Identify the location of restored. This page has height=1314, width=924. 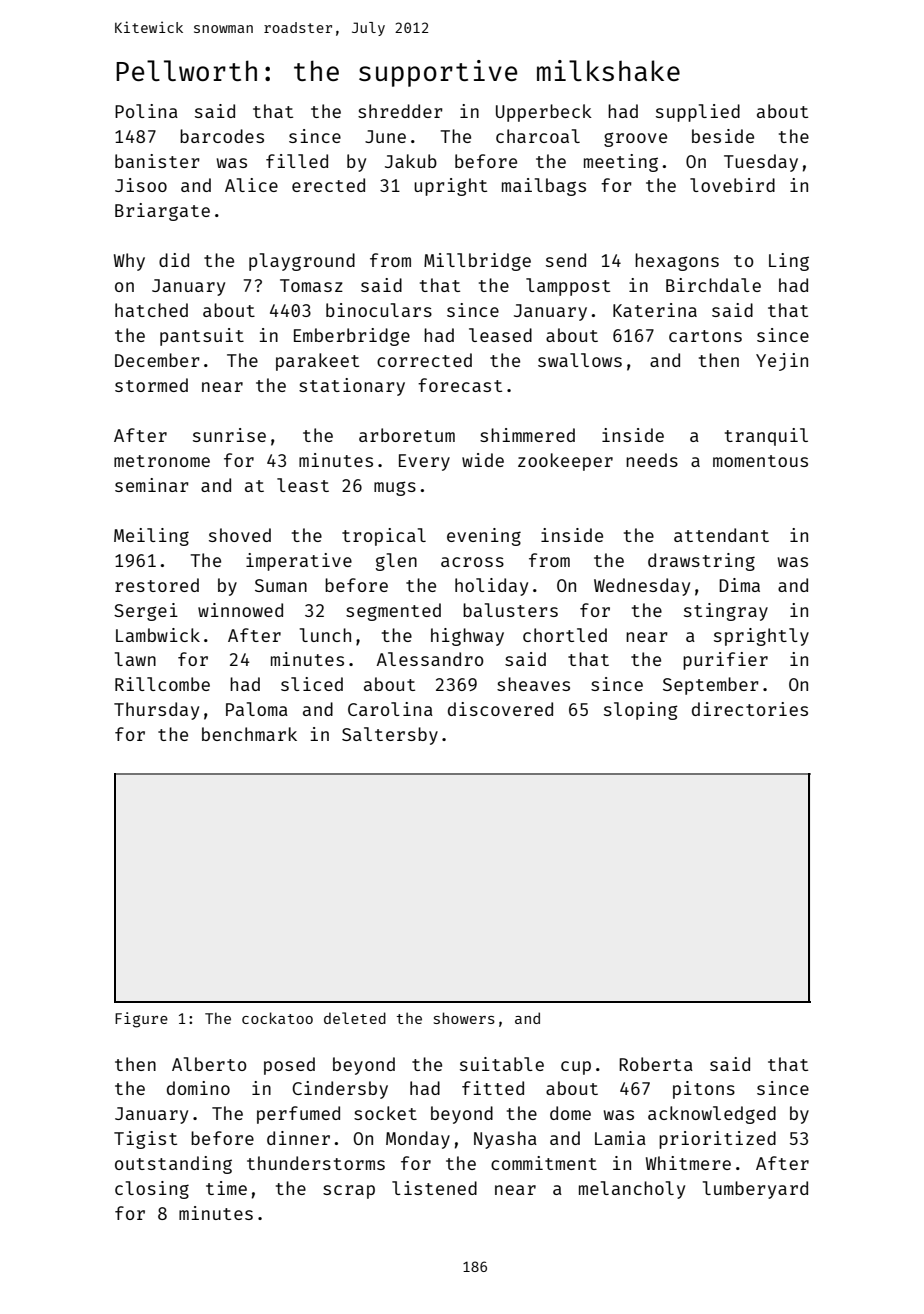
(157, 585).
